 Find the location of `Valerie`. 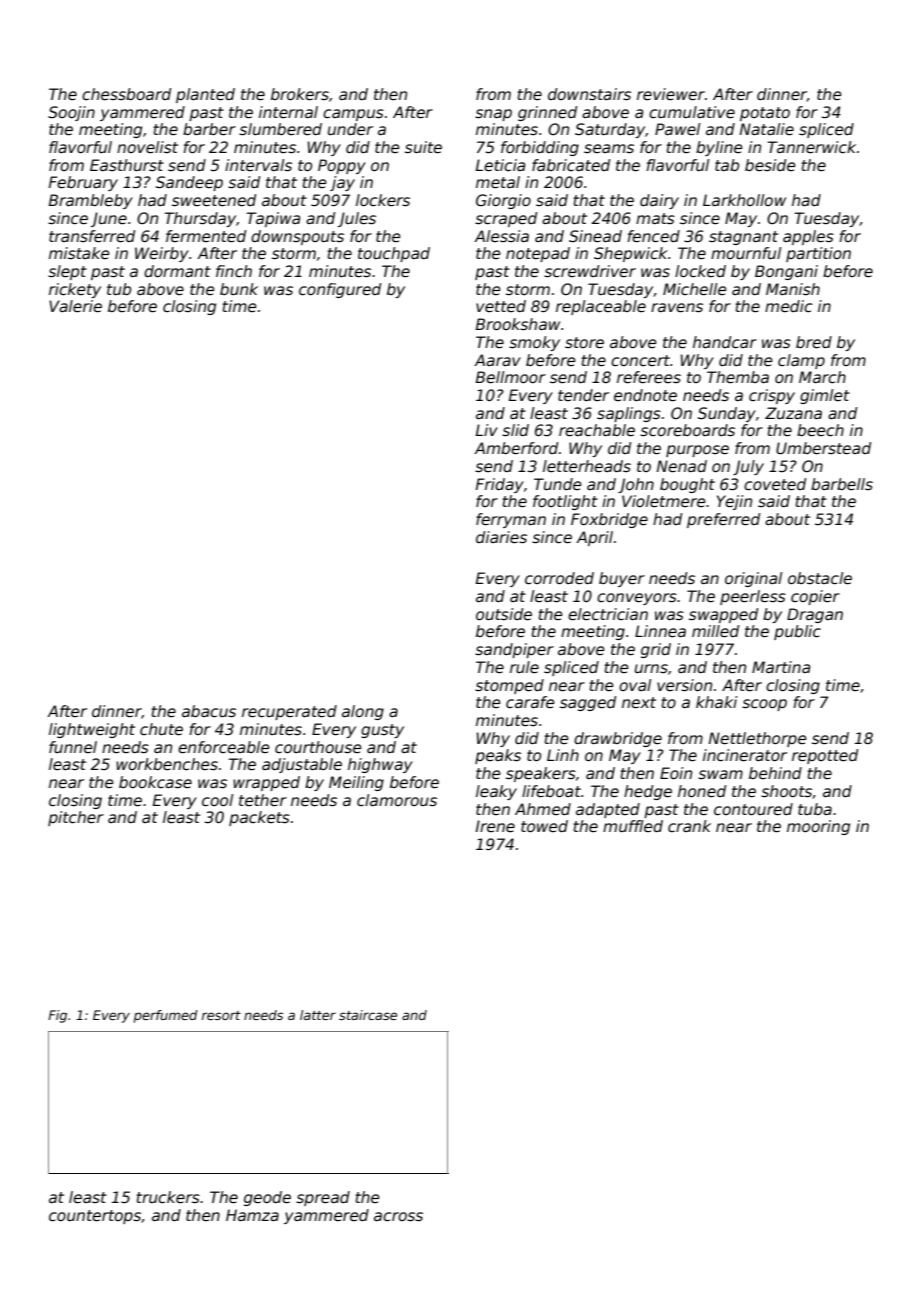

Valerie is located at coordinates (75, 306).
